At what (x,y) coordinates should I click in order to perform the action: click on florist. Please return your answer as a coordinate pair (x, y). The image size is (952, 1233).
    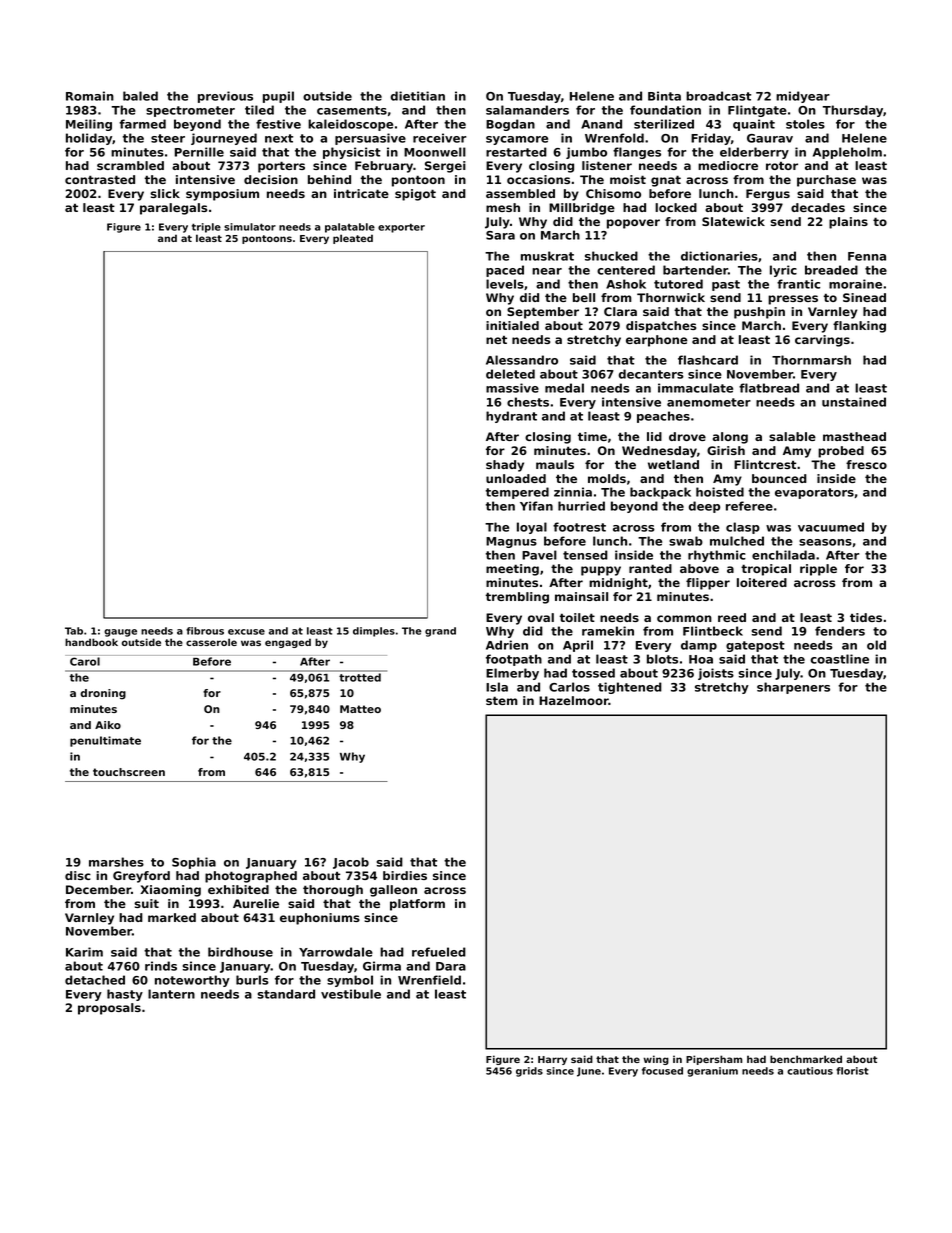
    Looking at the image, I should click on (852, 1071).
